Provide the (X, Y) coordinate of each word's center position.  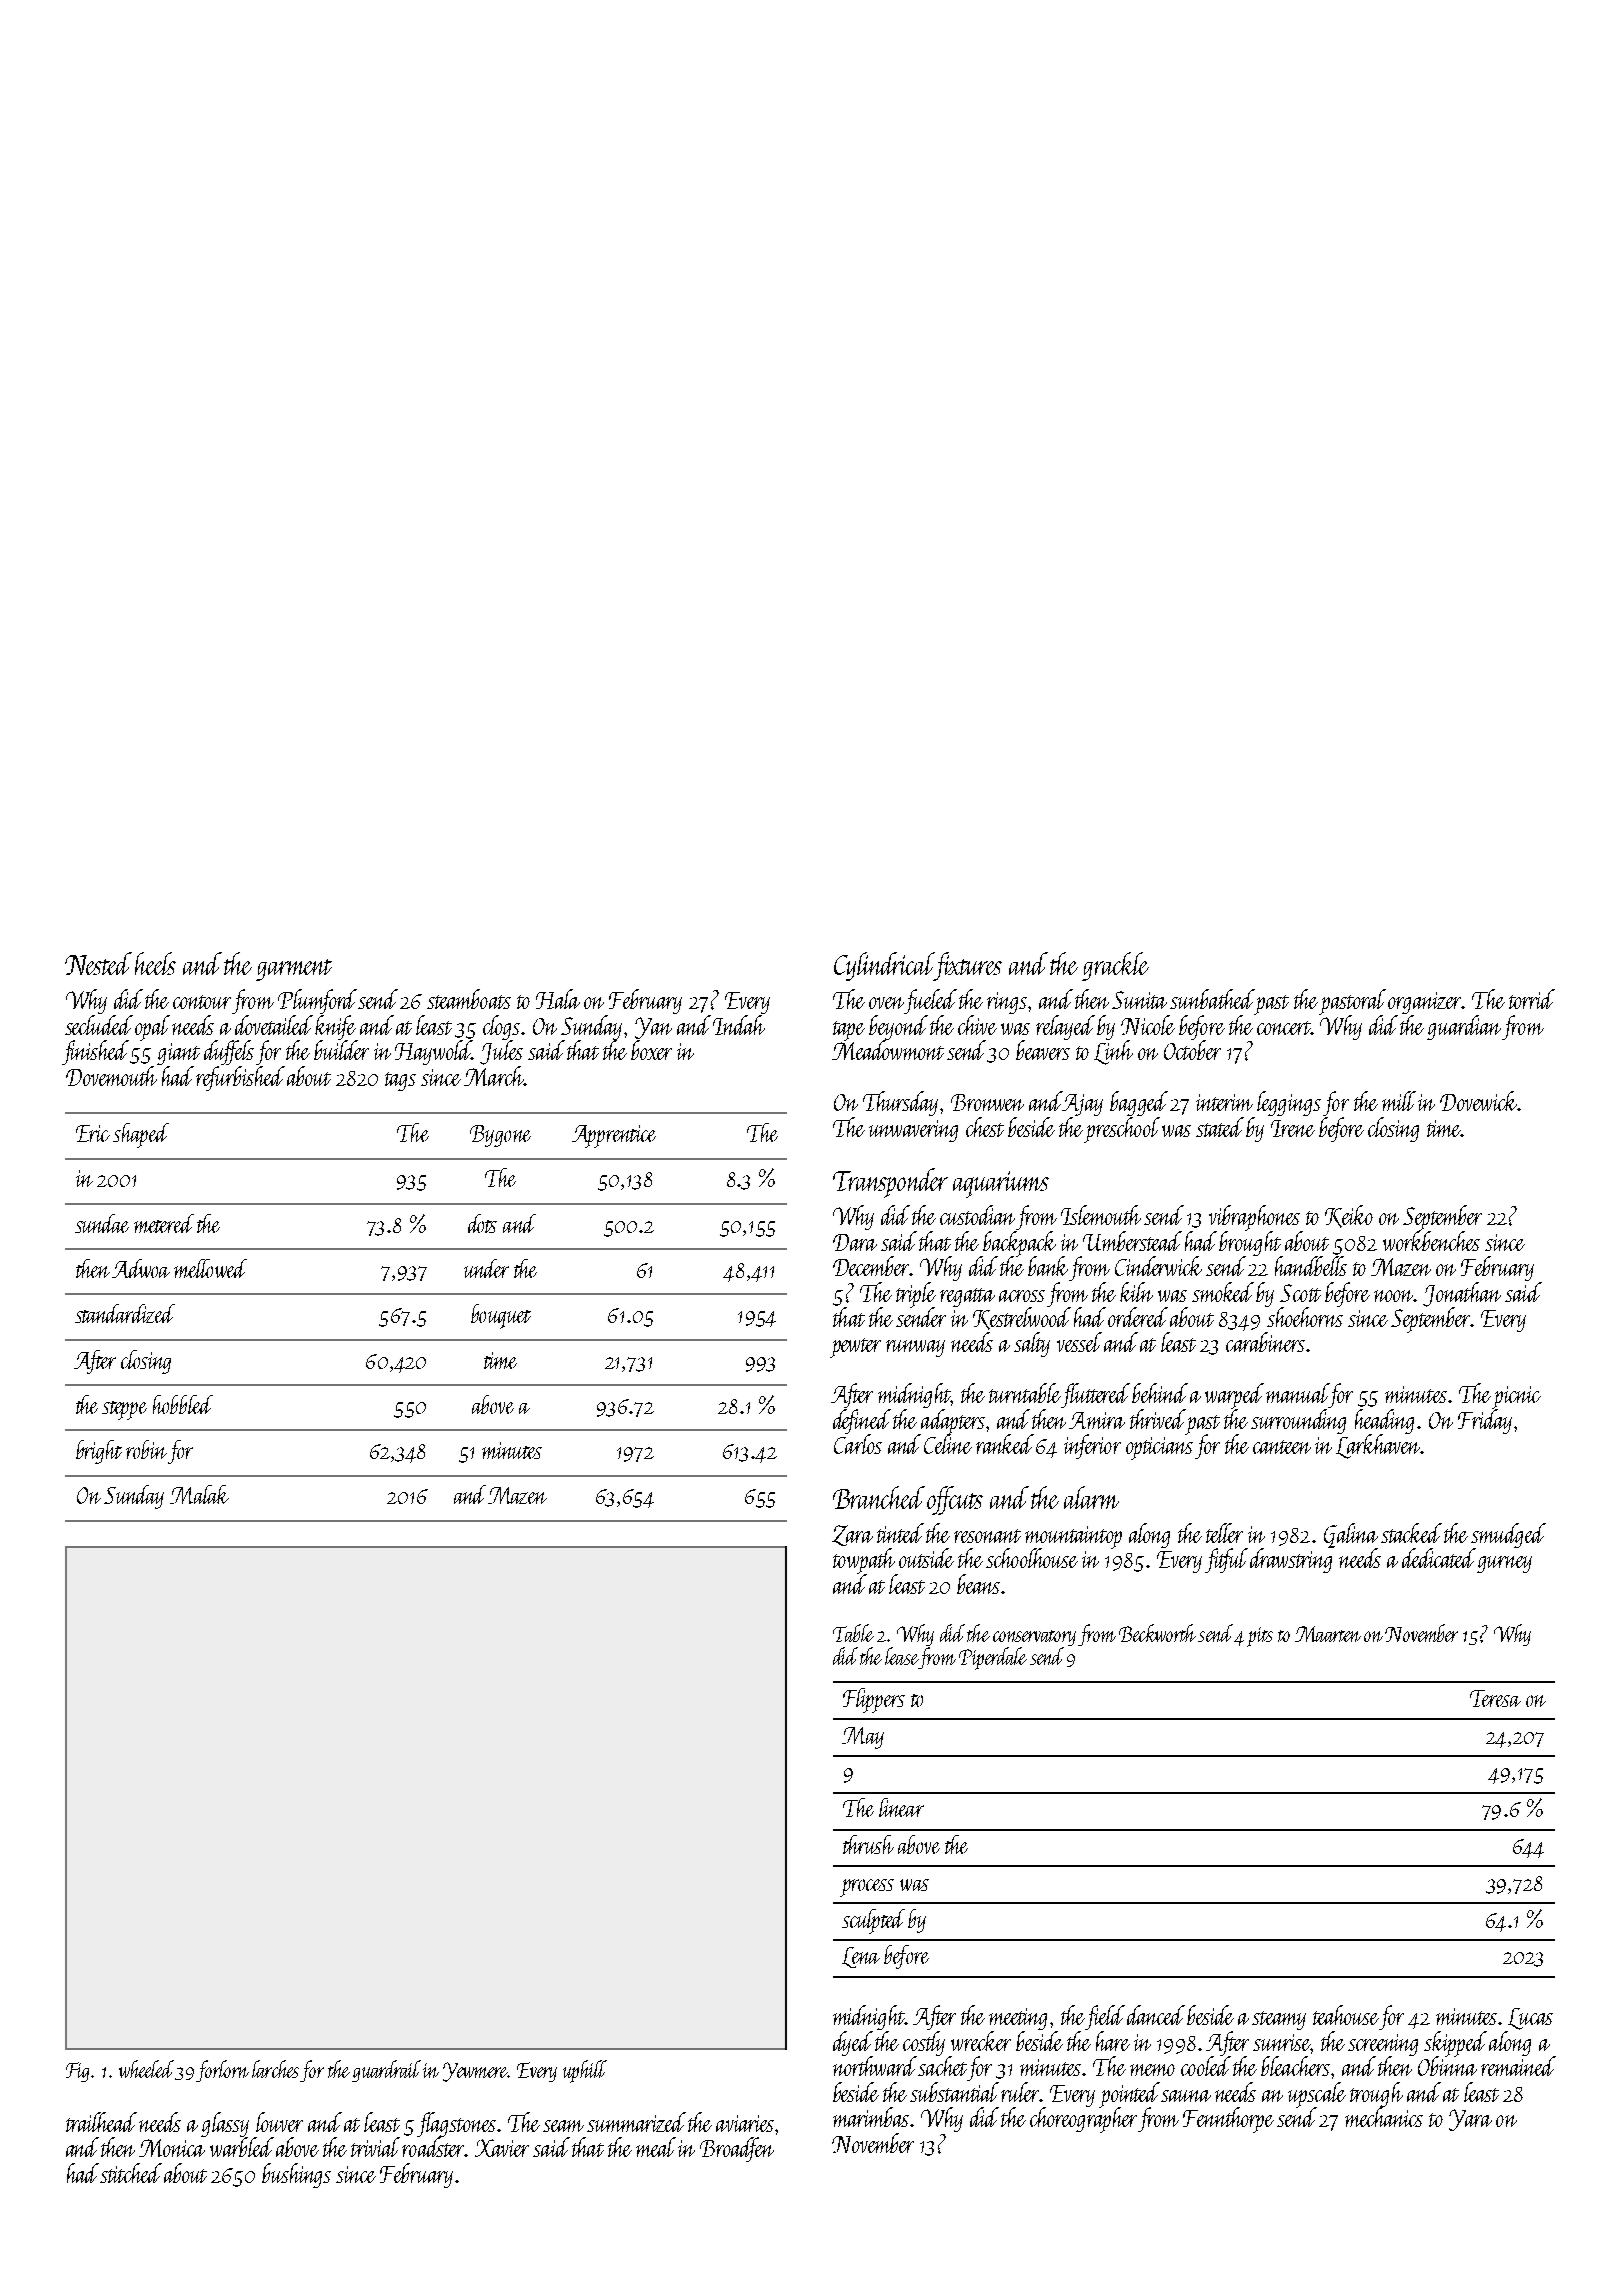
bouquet (501, 1316)
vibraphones (1254, 1218)
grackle (1115, 966)
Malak (199, 1494)
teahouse (1346, 2015)
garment (294, 970)
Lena (861, 1957)
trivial (375, 2147)
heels (155, 963)
